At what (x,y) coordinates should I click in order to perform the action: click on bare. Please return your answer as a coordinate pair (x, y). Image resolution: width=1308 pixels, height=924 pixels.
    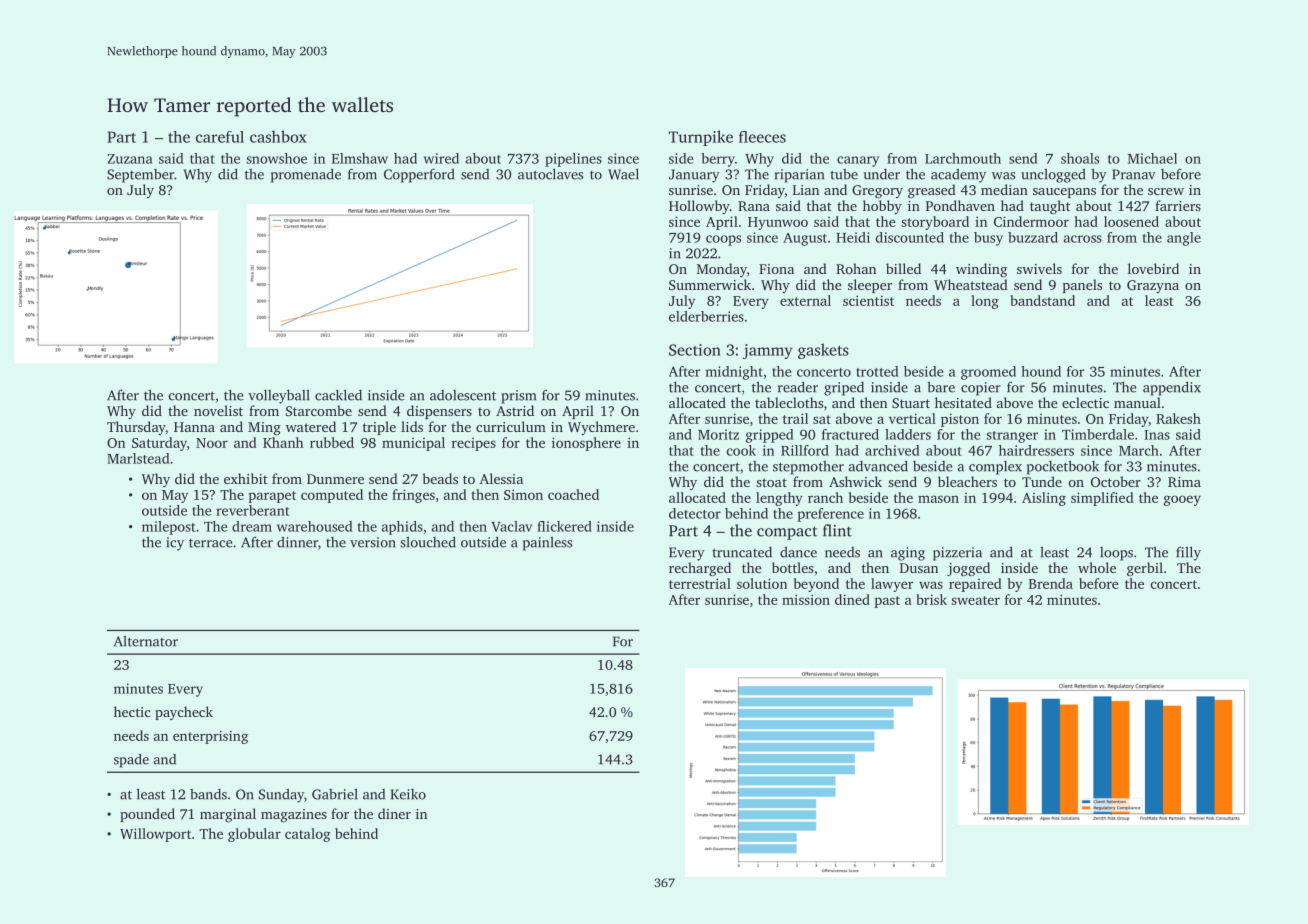
    Looking at the image, I should click on (941, 387).
